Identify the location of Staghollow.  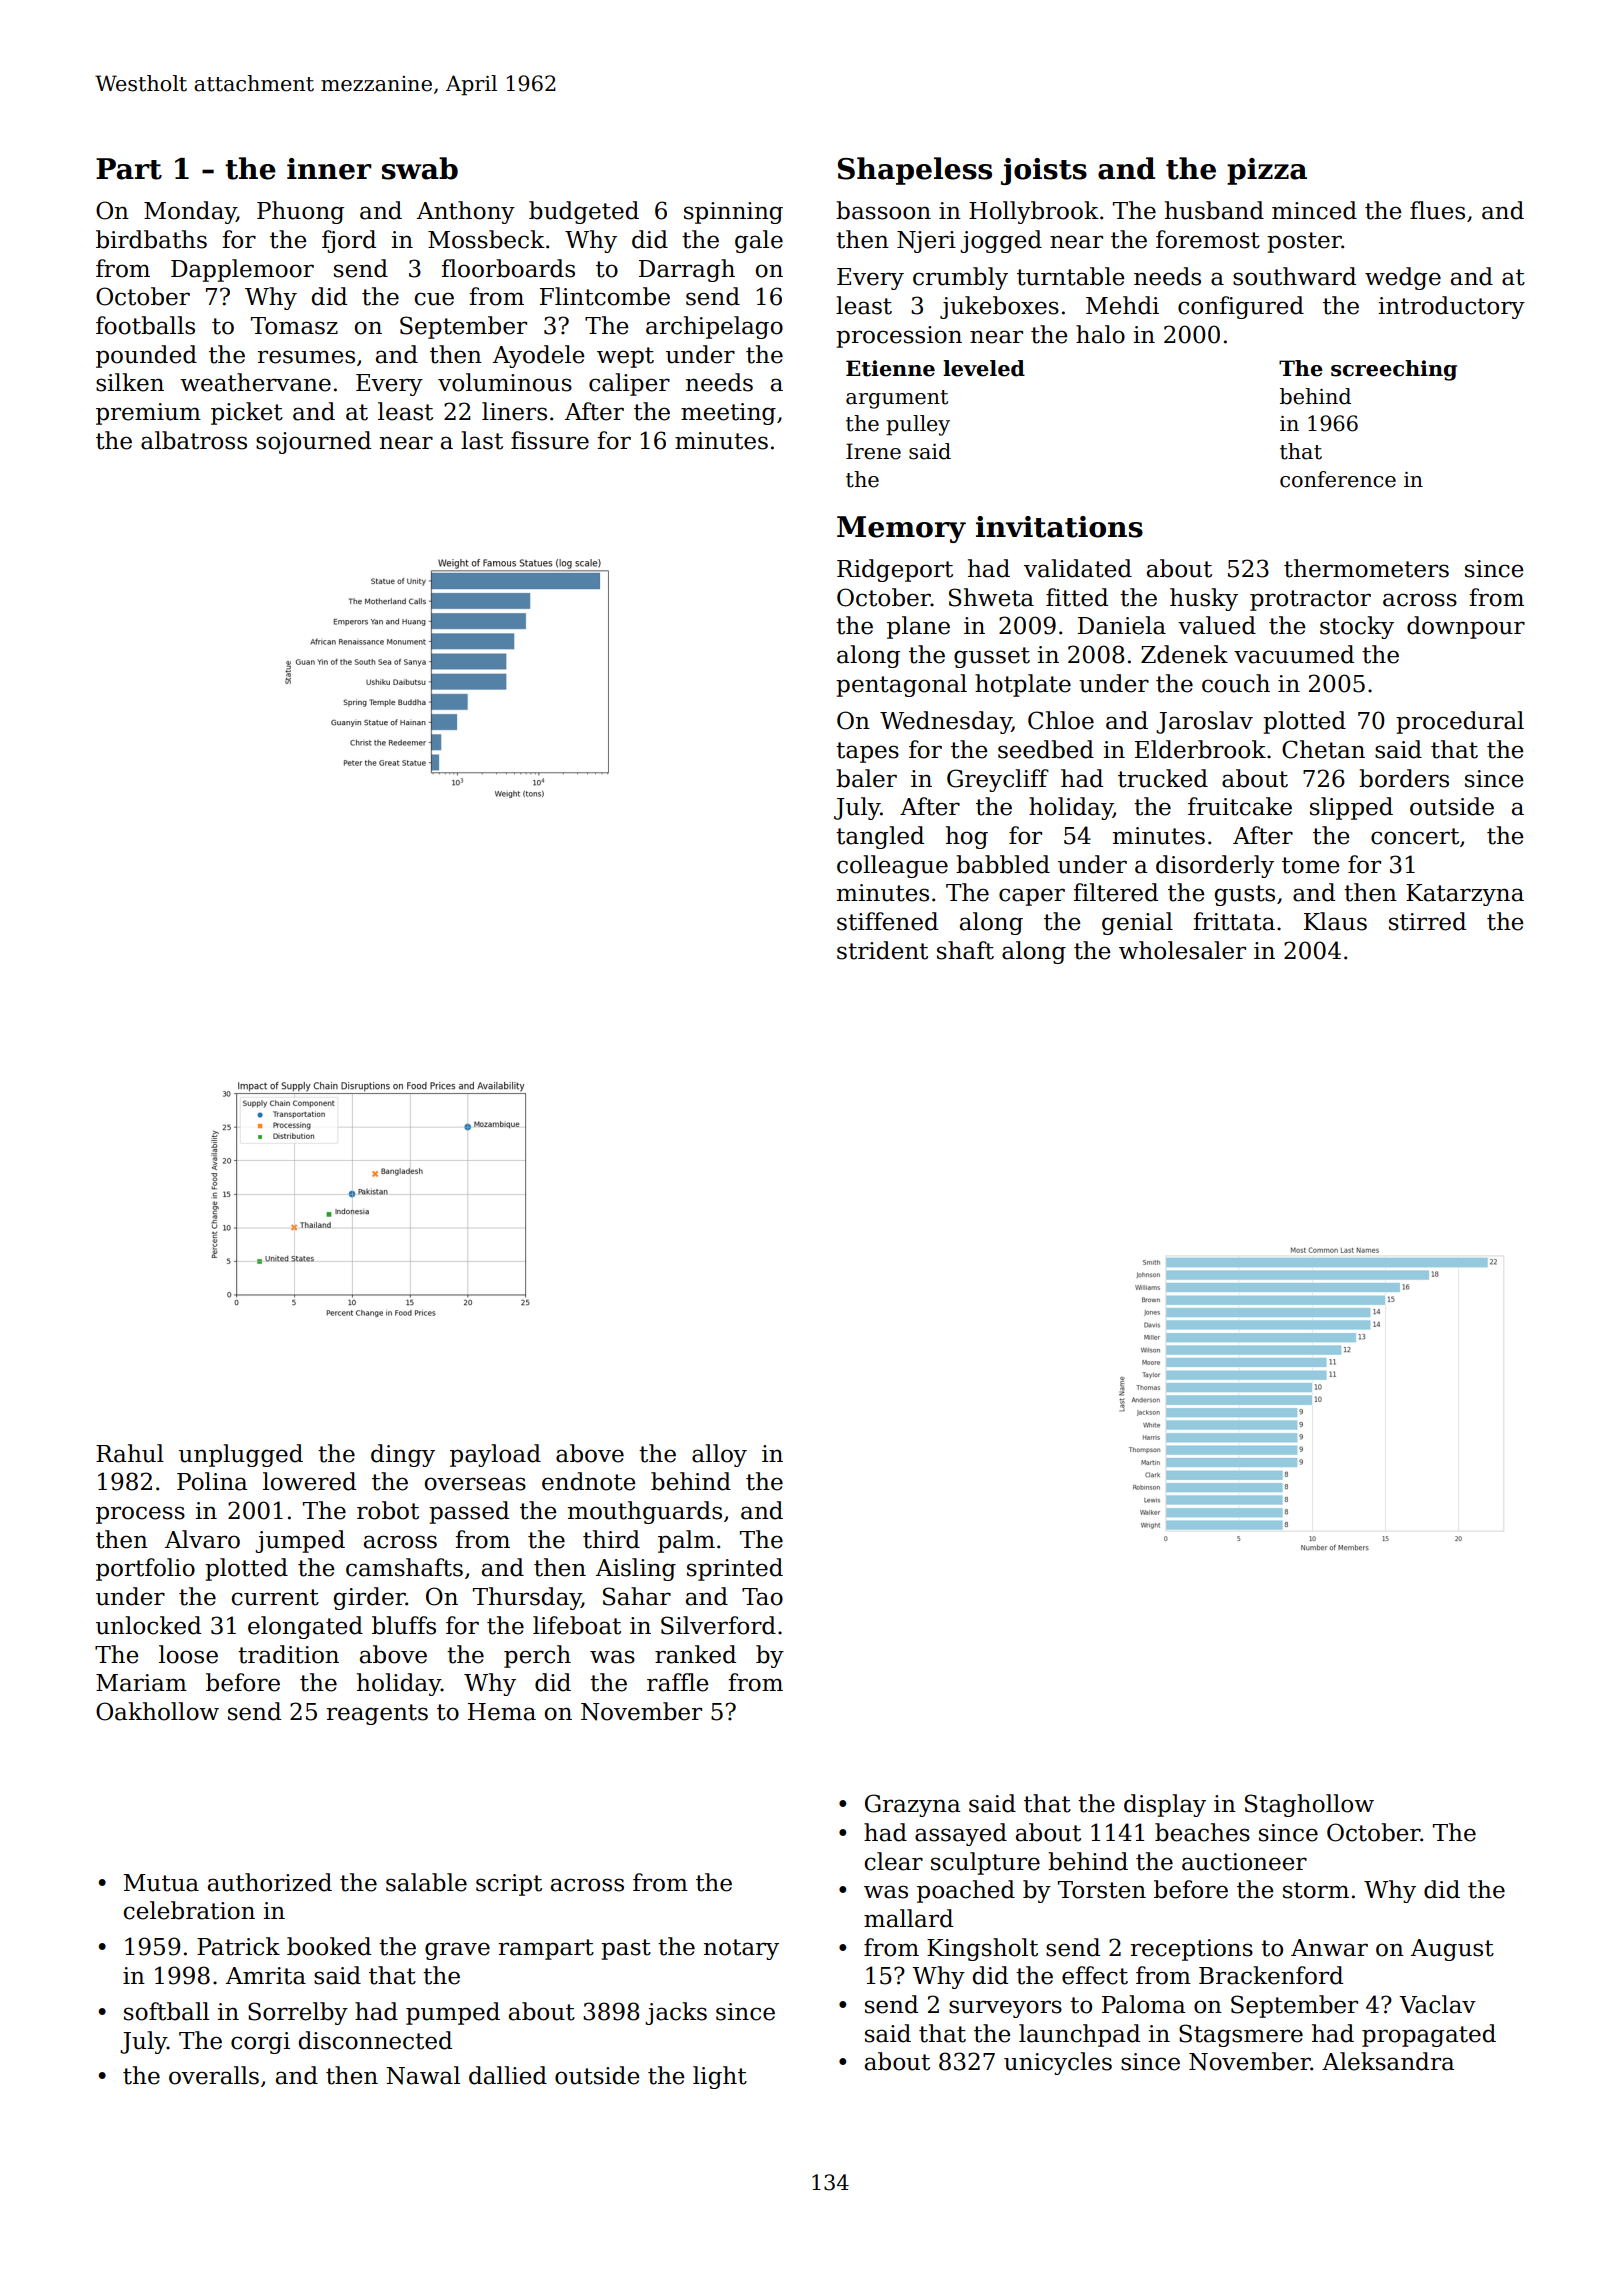
(1309, 1805).
